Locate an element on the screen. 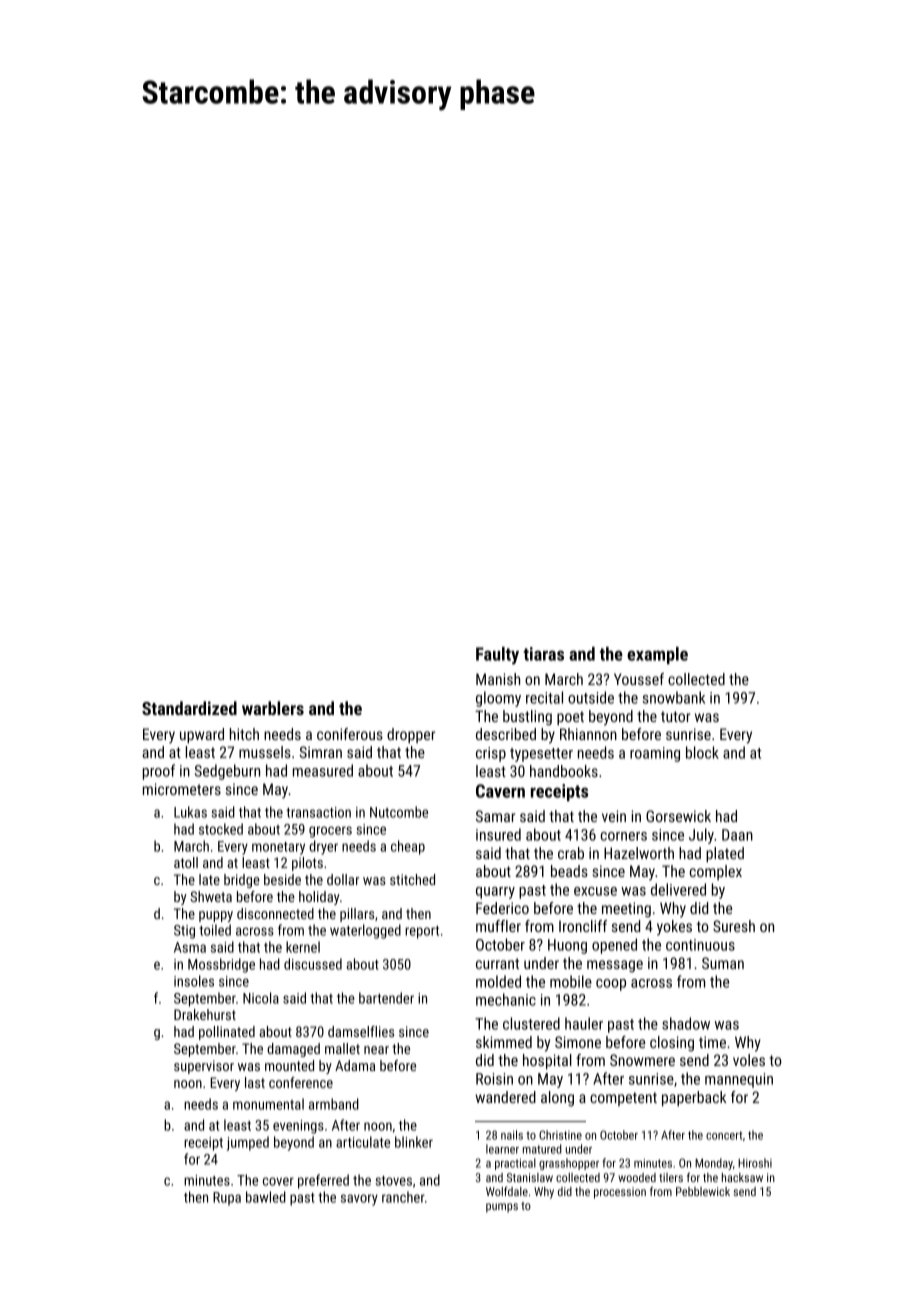 Image resolution: width=924 pixels, height=1311 pixels. Rupa is located at coordinates (227, 1199).
